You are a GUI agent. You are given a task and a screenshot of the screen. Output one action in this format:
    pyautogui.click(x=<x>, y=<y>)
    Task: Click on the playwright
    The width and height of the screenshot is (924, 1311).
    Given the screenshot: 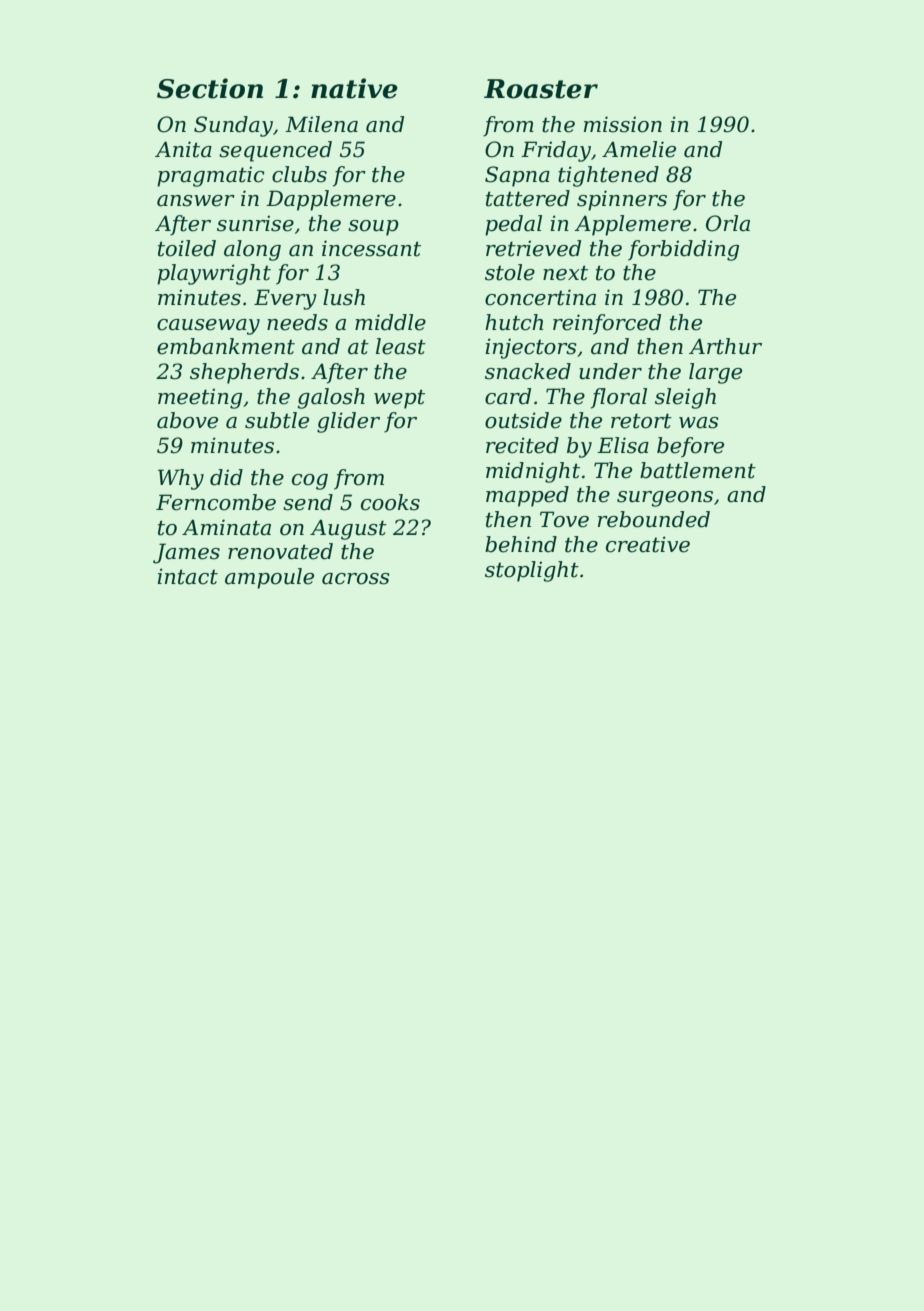 What is the action you would take?
    pyautogui.click(x=214, y=274)
